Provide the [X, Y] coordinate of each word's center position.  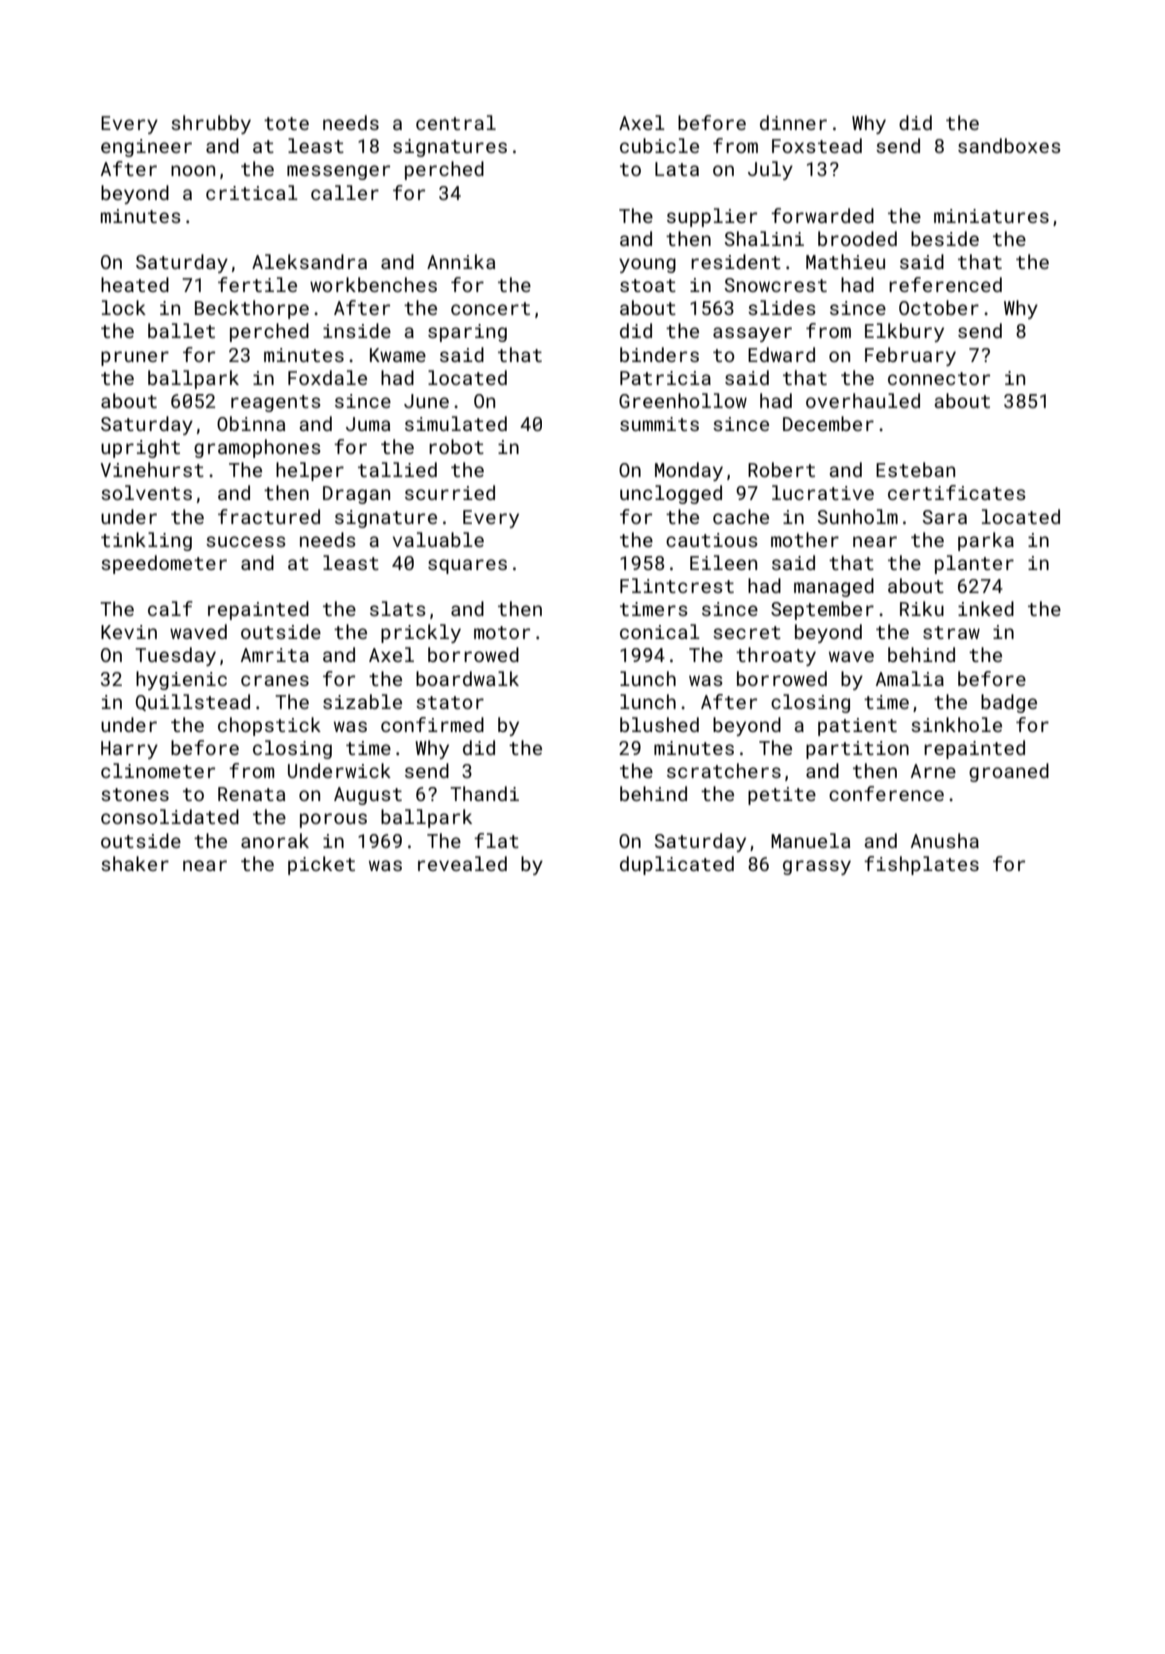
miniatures [991, 216]
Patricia [665, 378]
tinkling [146, 541]
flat [496, 840]
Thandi [484, 793]
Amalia [910, 678]
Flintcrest [677, 585]
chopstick [269, 726]
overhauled [863, 400]
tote [286, 123]
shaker [135, 863]
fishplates [921, 865]
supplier [712, 217]
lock [124, 307]
